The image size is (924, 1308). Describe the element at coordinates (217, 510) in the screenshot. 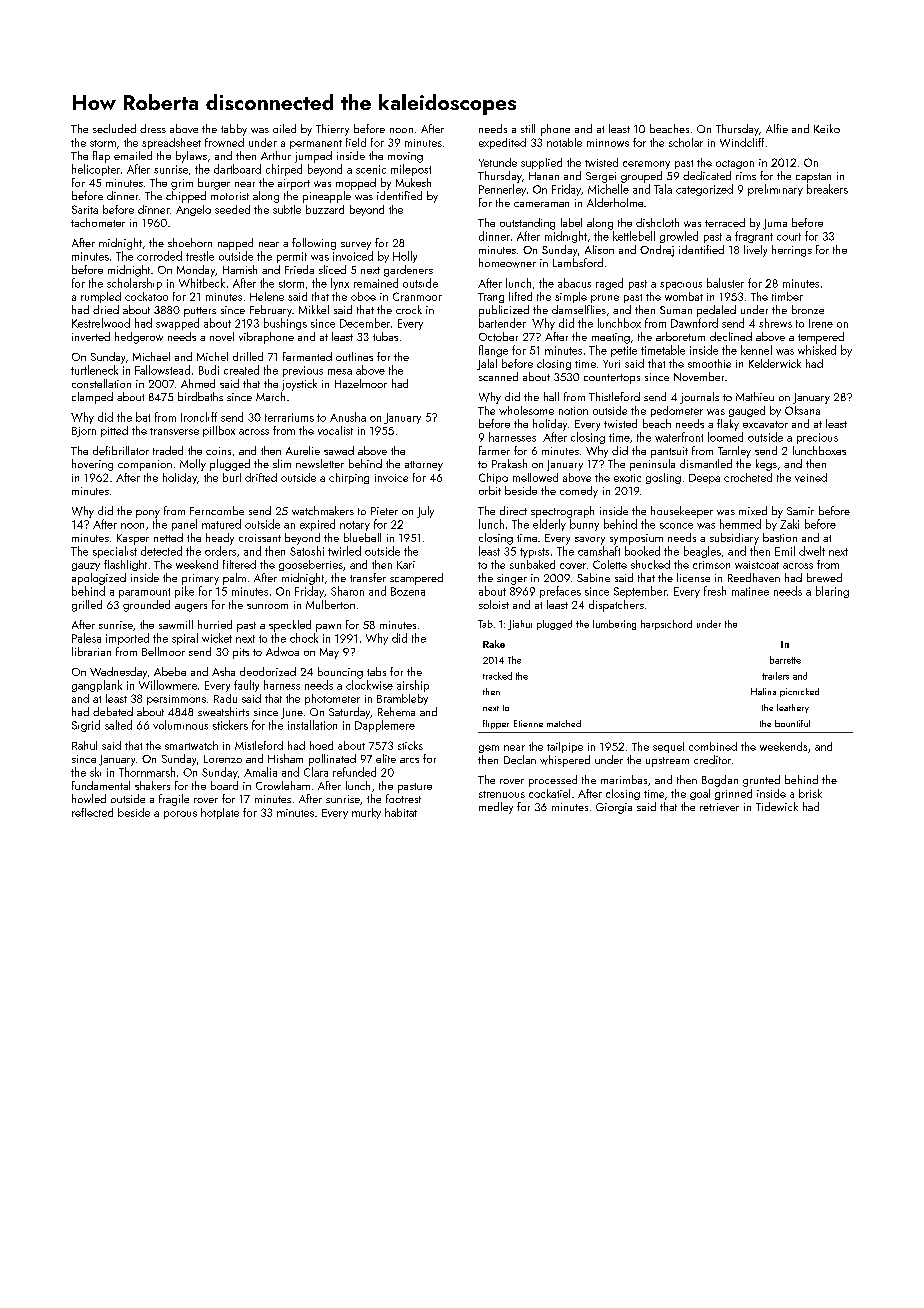

I see `Ferncombe` at that location.
